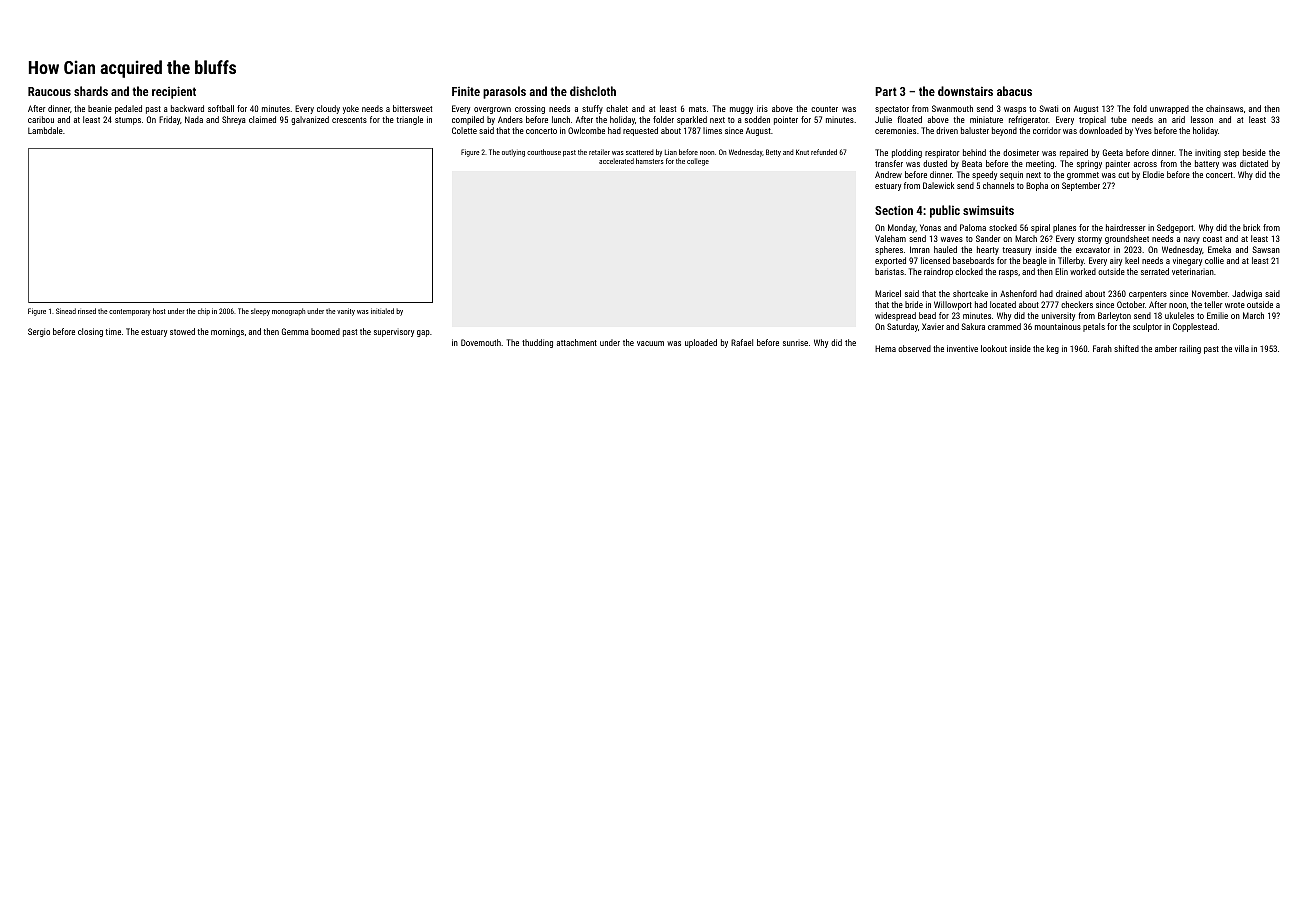 The image size is (1308, 924). What do you see at coordinates (888, 293) in the screenshot?
I see `Maricel` at bounding box center [888, 293].
